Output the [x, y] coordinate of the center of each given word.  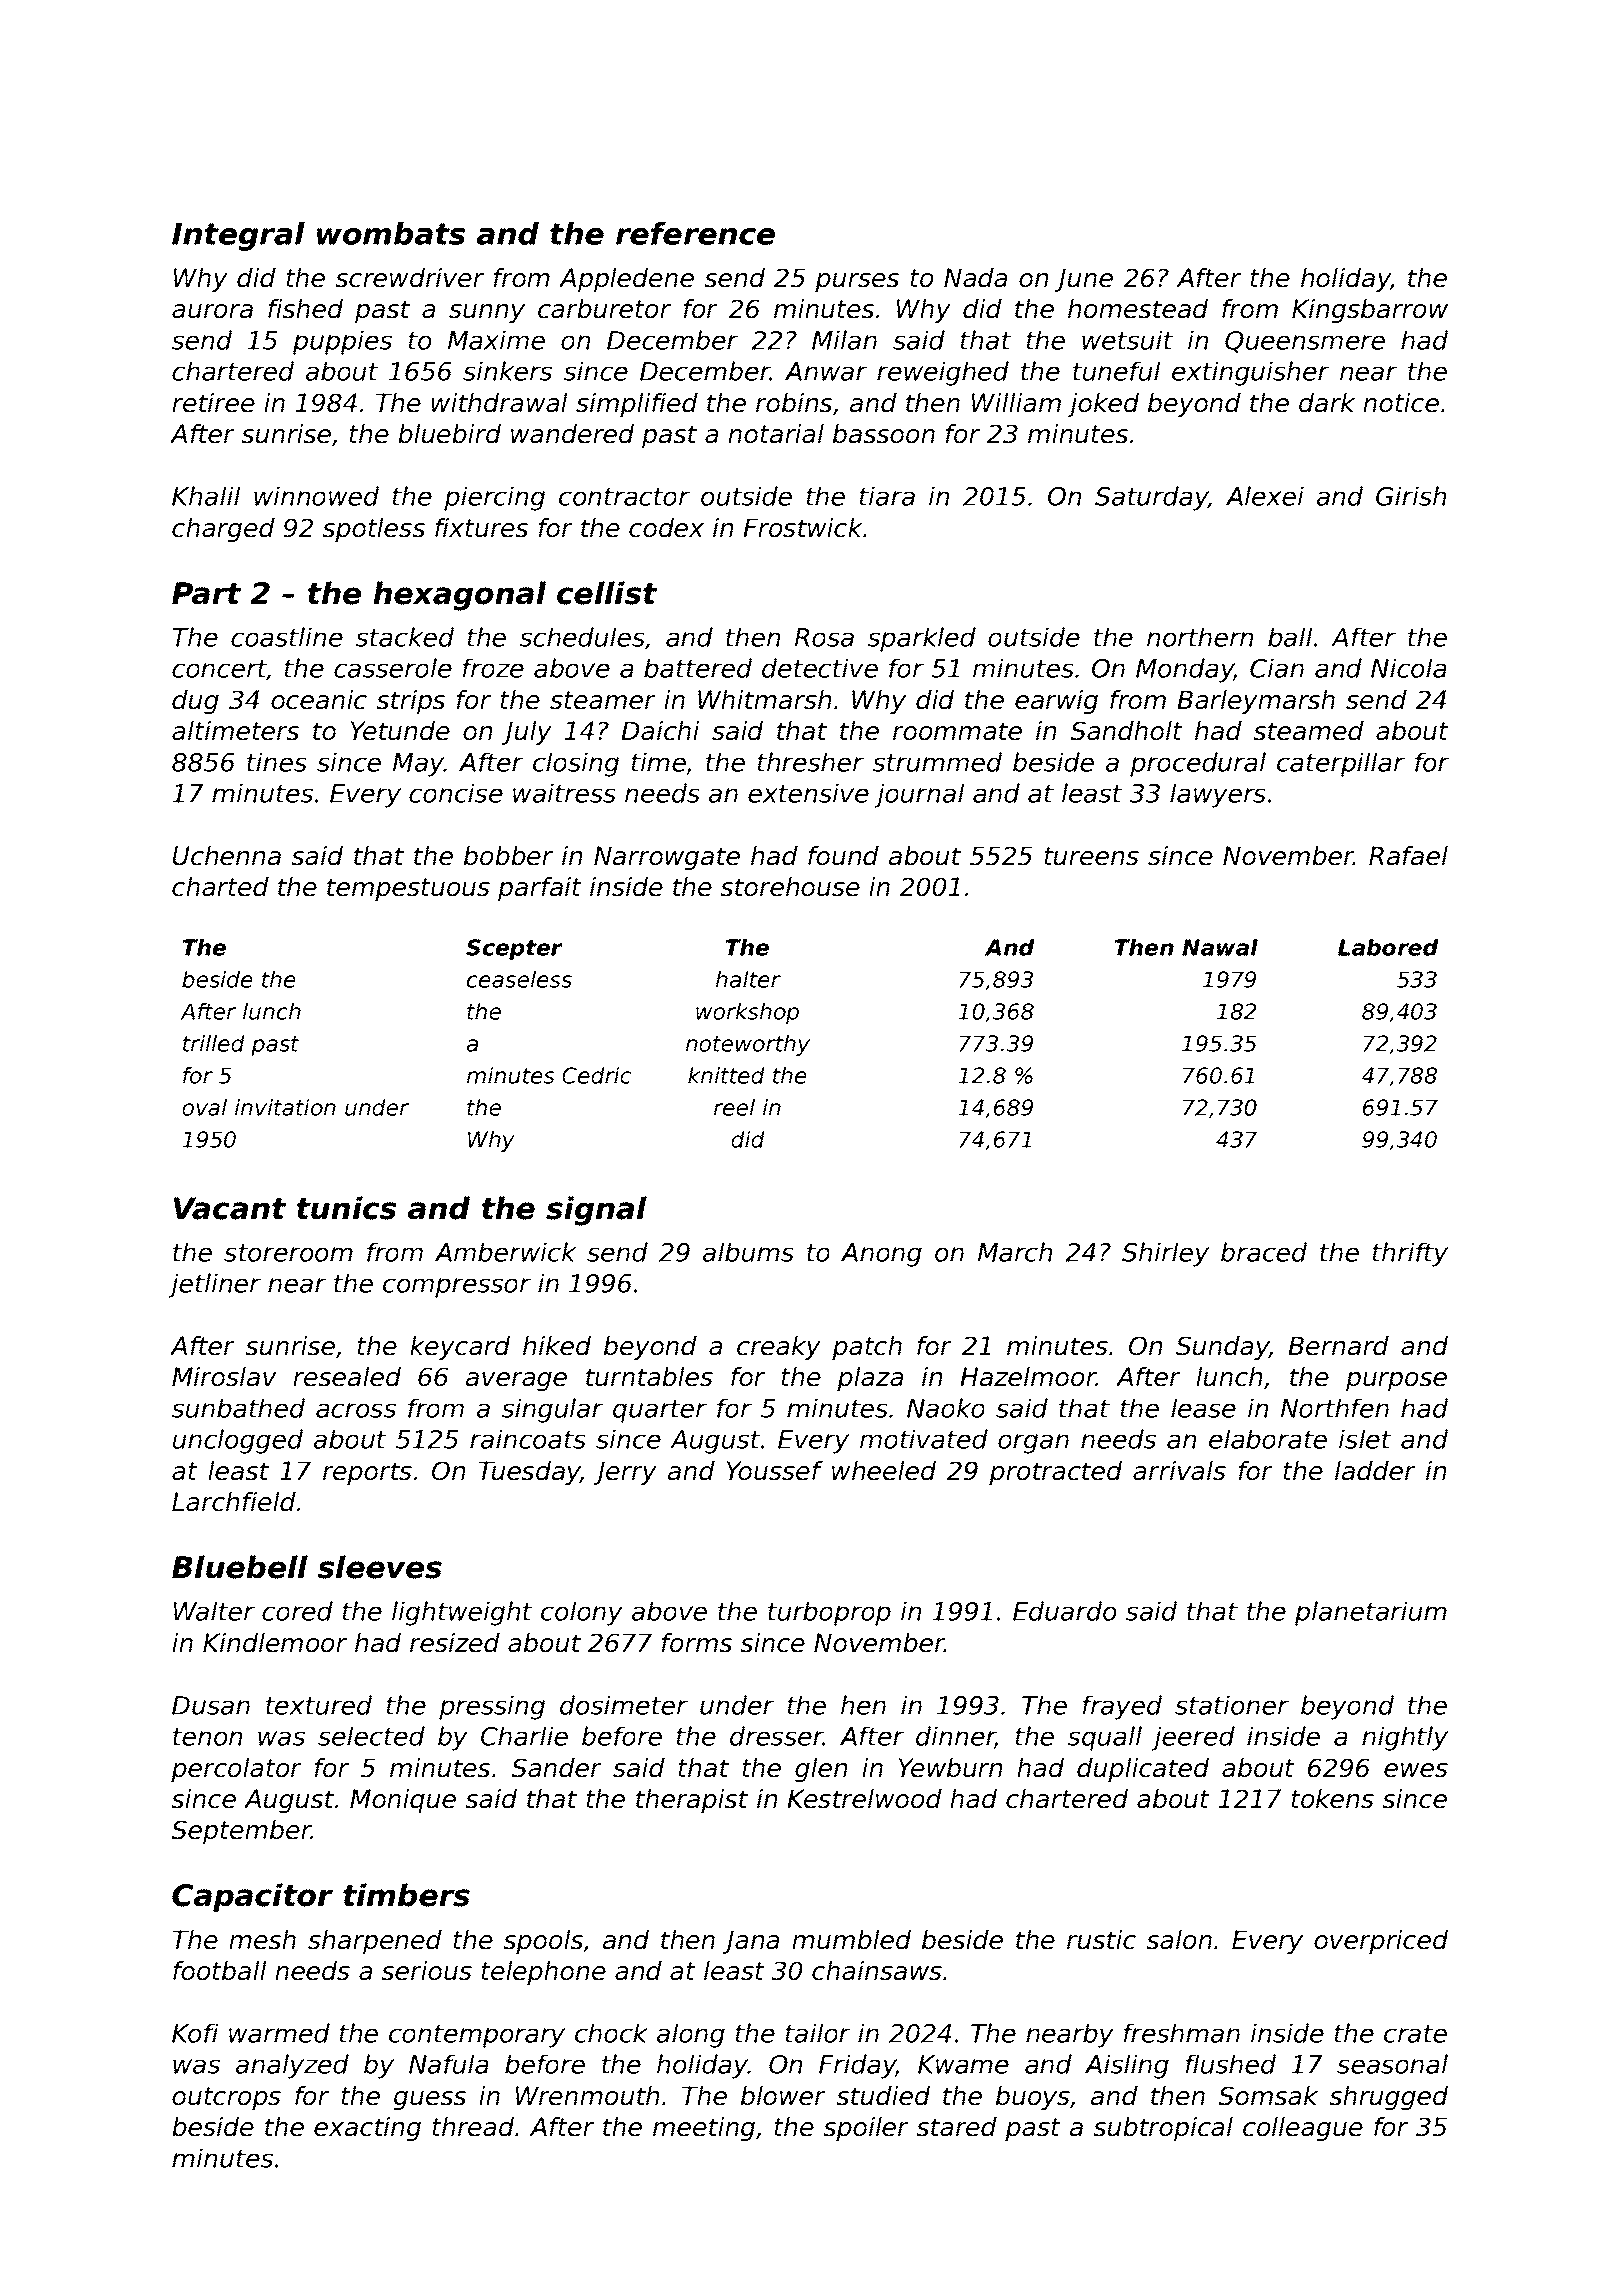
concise [456, 793]
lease [1203, 1408]
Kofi [195, 2033]
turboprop [829, 1613]
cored [297, 1611]
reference [695, 233]
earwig [1056, 702]
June [1084, 280]
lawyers [1218, 795]
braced [1264, 1252]
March [1015, 1252]
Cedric [596, 1075]
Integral [238, 236]
